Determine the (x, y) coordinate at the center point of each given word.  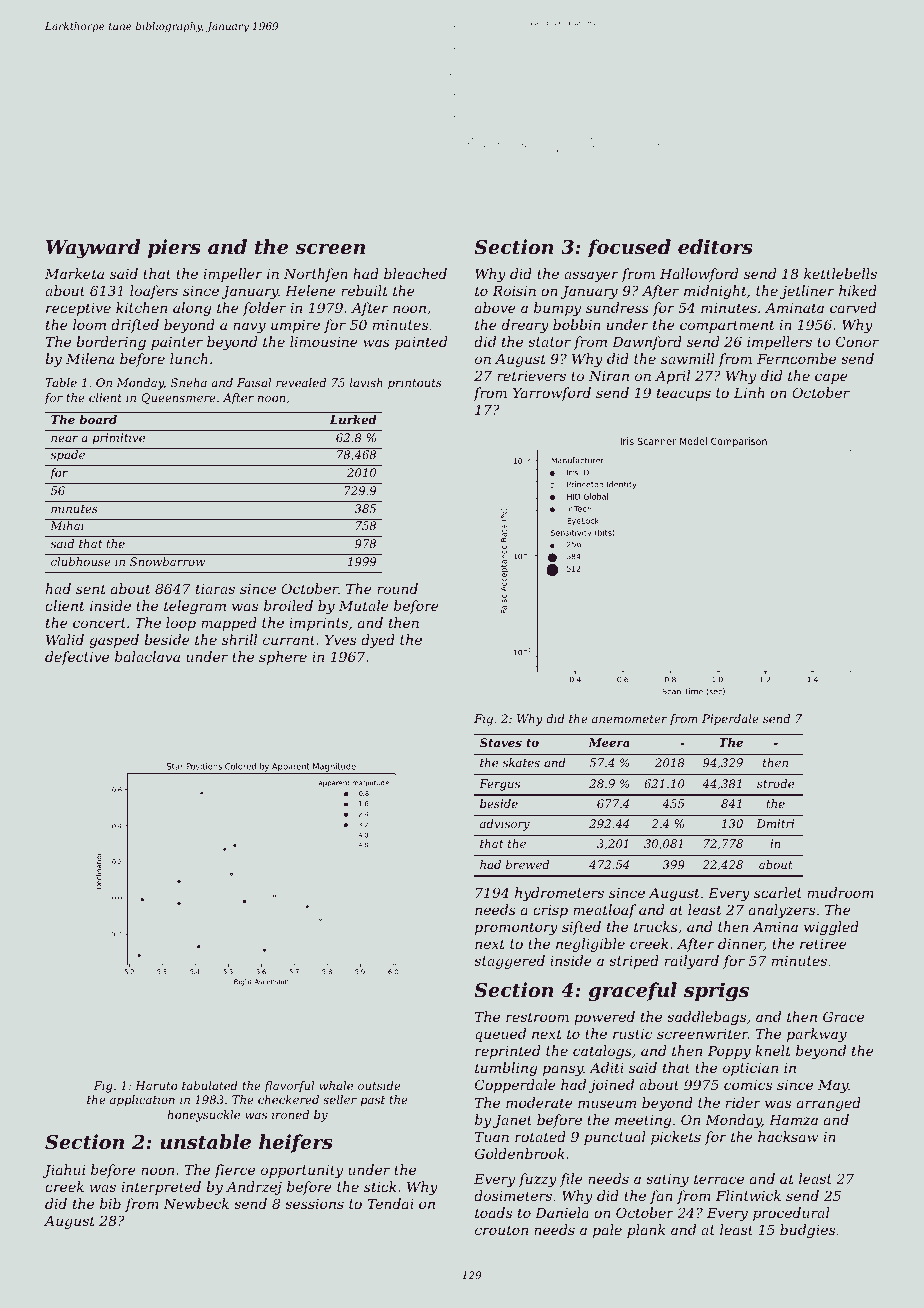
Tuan (492, 1137)
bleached (415, 273)
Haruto (156, 1085)
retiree (823, 944)
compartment (727, 326)
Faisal (254, 382)
